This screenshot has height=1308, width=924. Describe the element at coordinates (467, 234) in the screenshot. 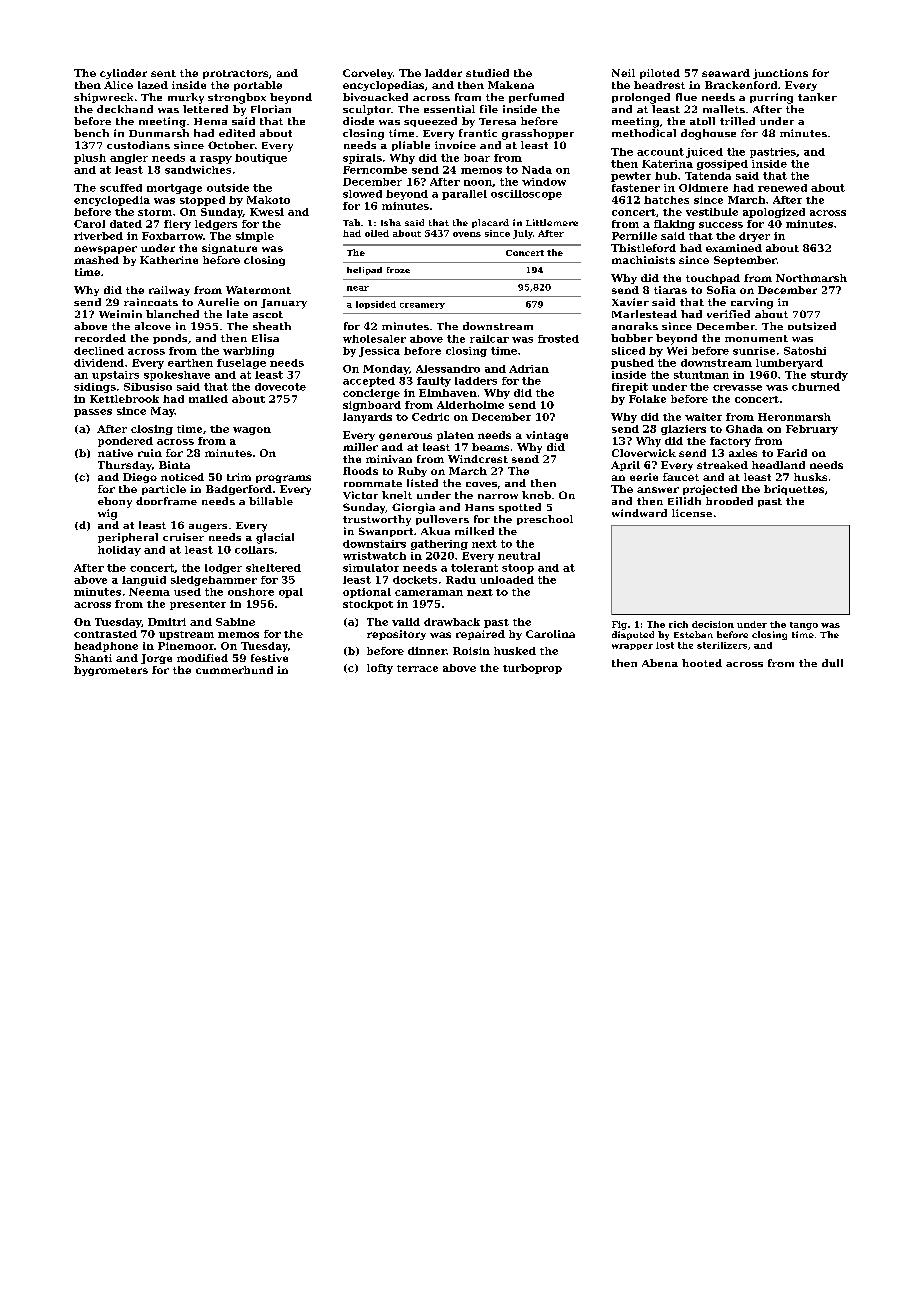

I see `ovens` at that location.
